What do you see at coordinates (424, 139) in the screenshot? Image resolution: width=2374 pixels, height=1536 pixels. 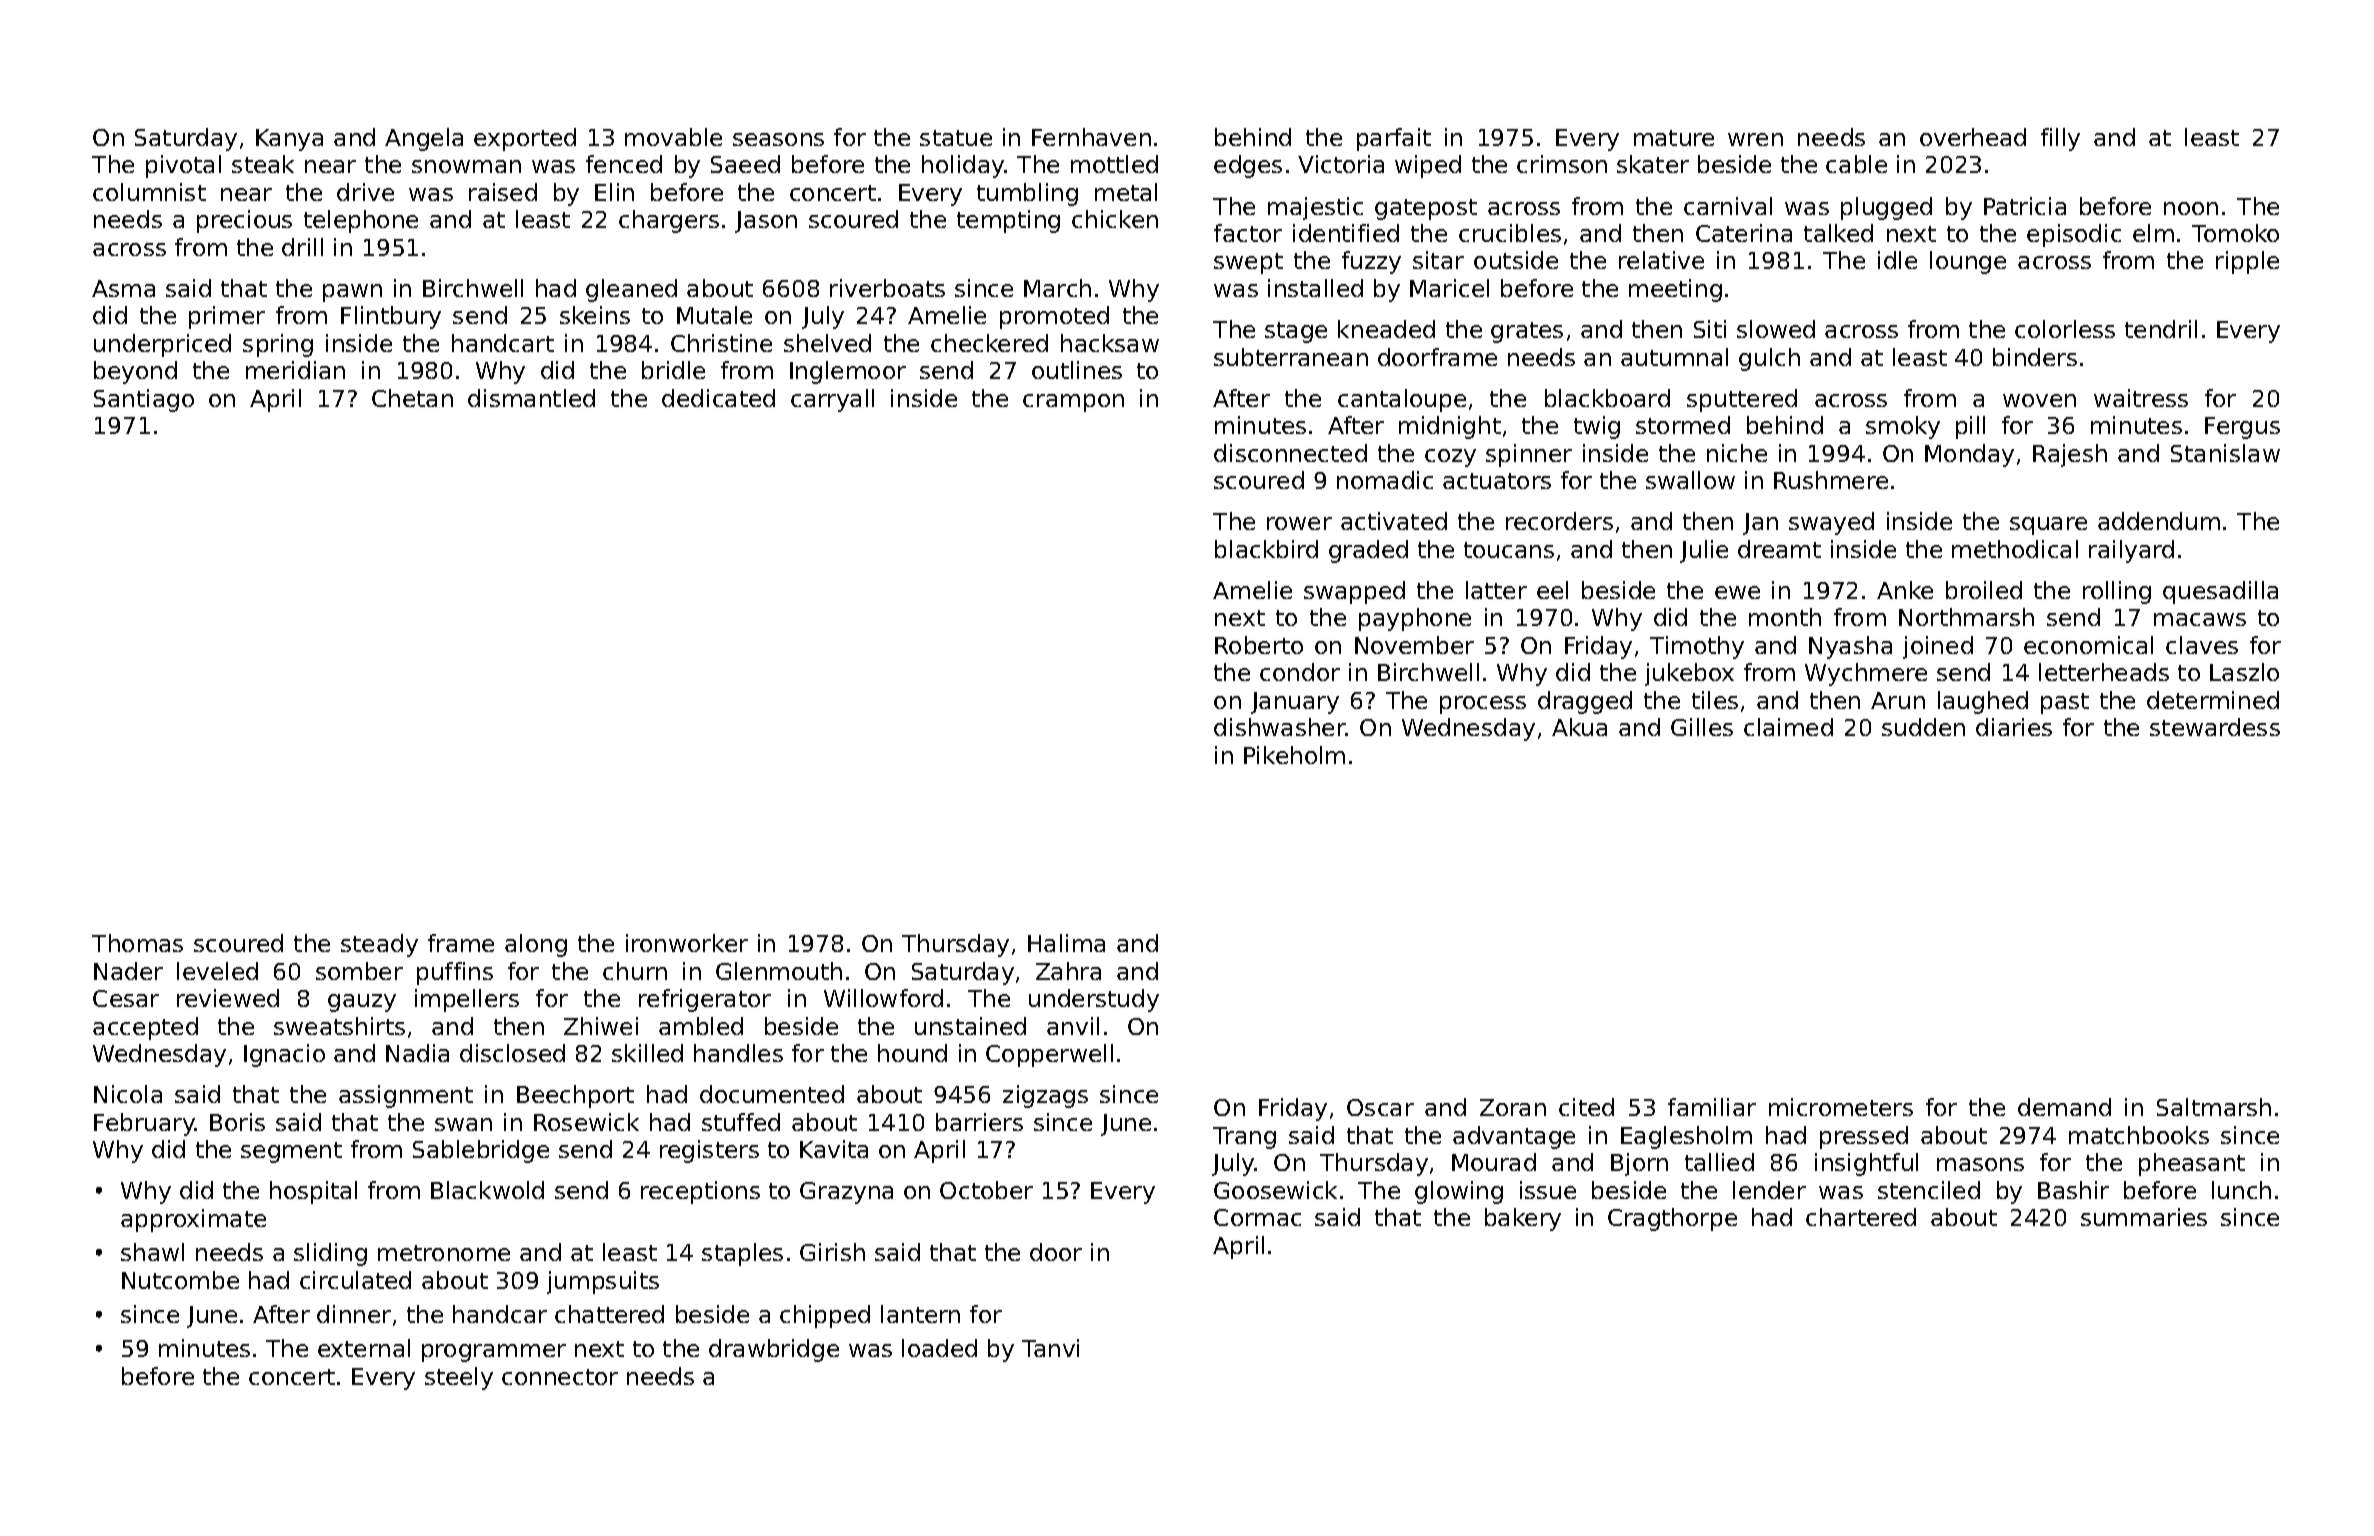 I see `Angela` at bounding box center [424, 139].
